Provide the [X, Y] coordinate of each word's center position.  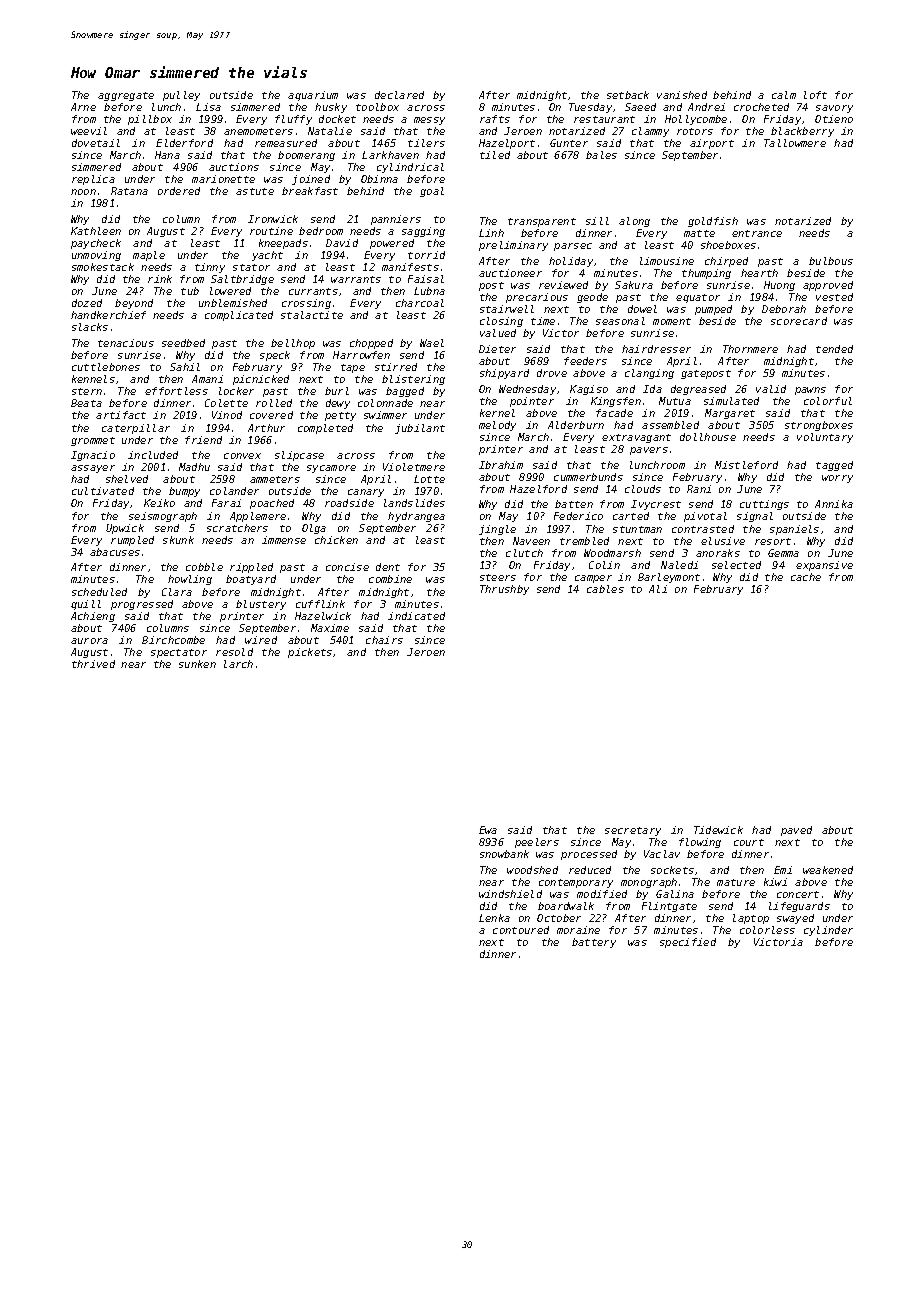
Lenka [494, 918]
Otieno [834, 119]
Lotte [429, 479]
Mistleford [746, 465]
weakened [828, 870]
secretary [633, 831]
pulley [181, 96]
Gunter [569, 143]
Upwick [125, 529]
